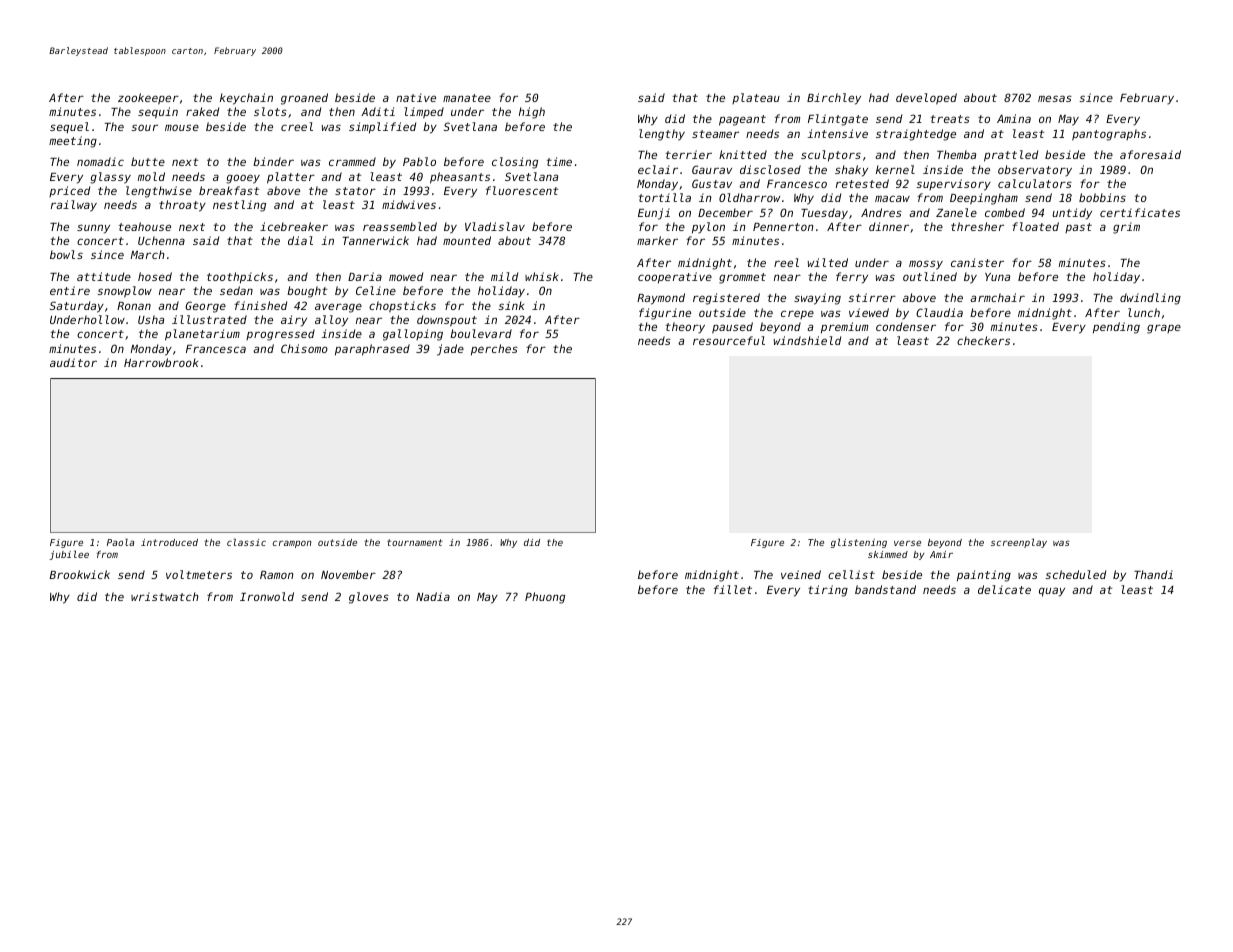 The image size is (1233, 952). I want to click on mesas, so click(1055, 98).
